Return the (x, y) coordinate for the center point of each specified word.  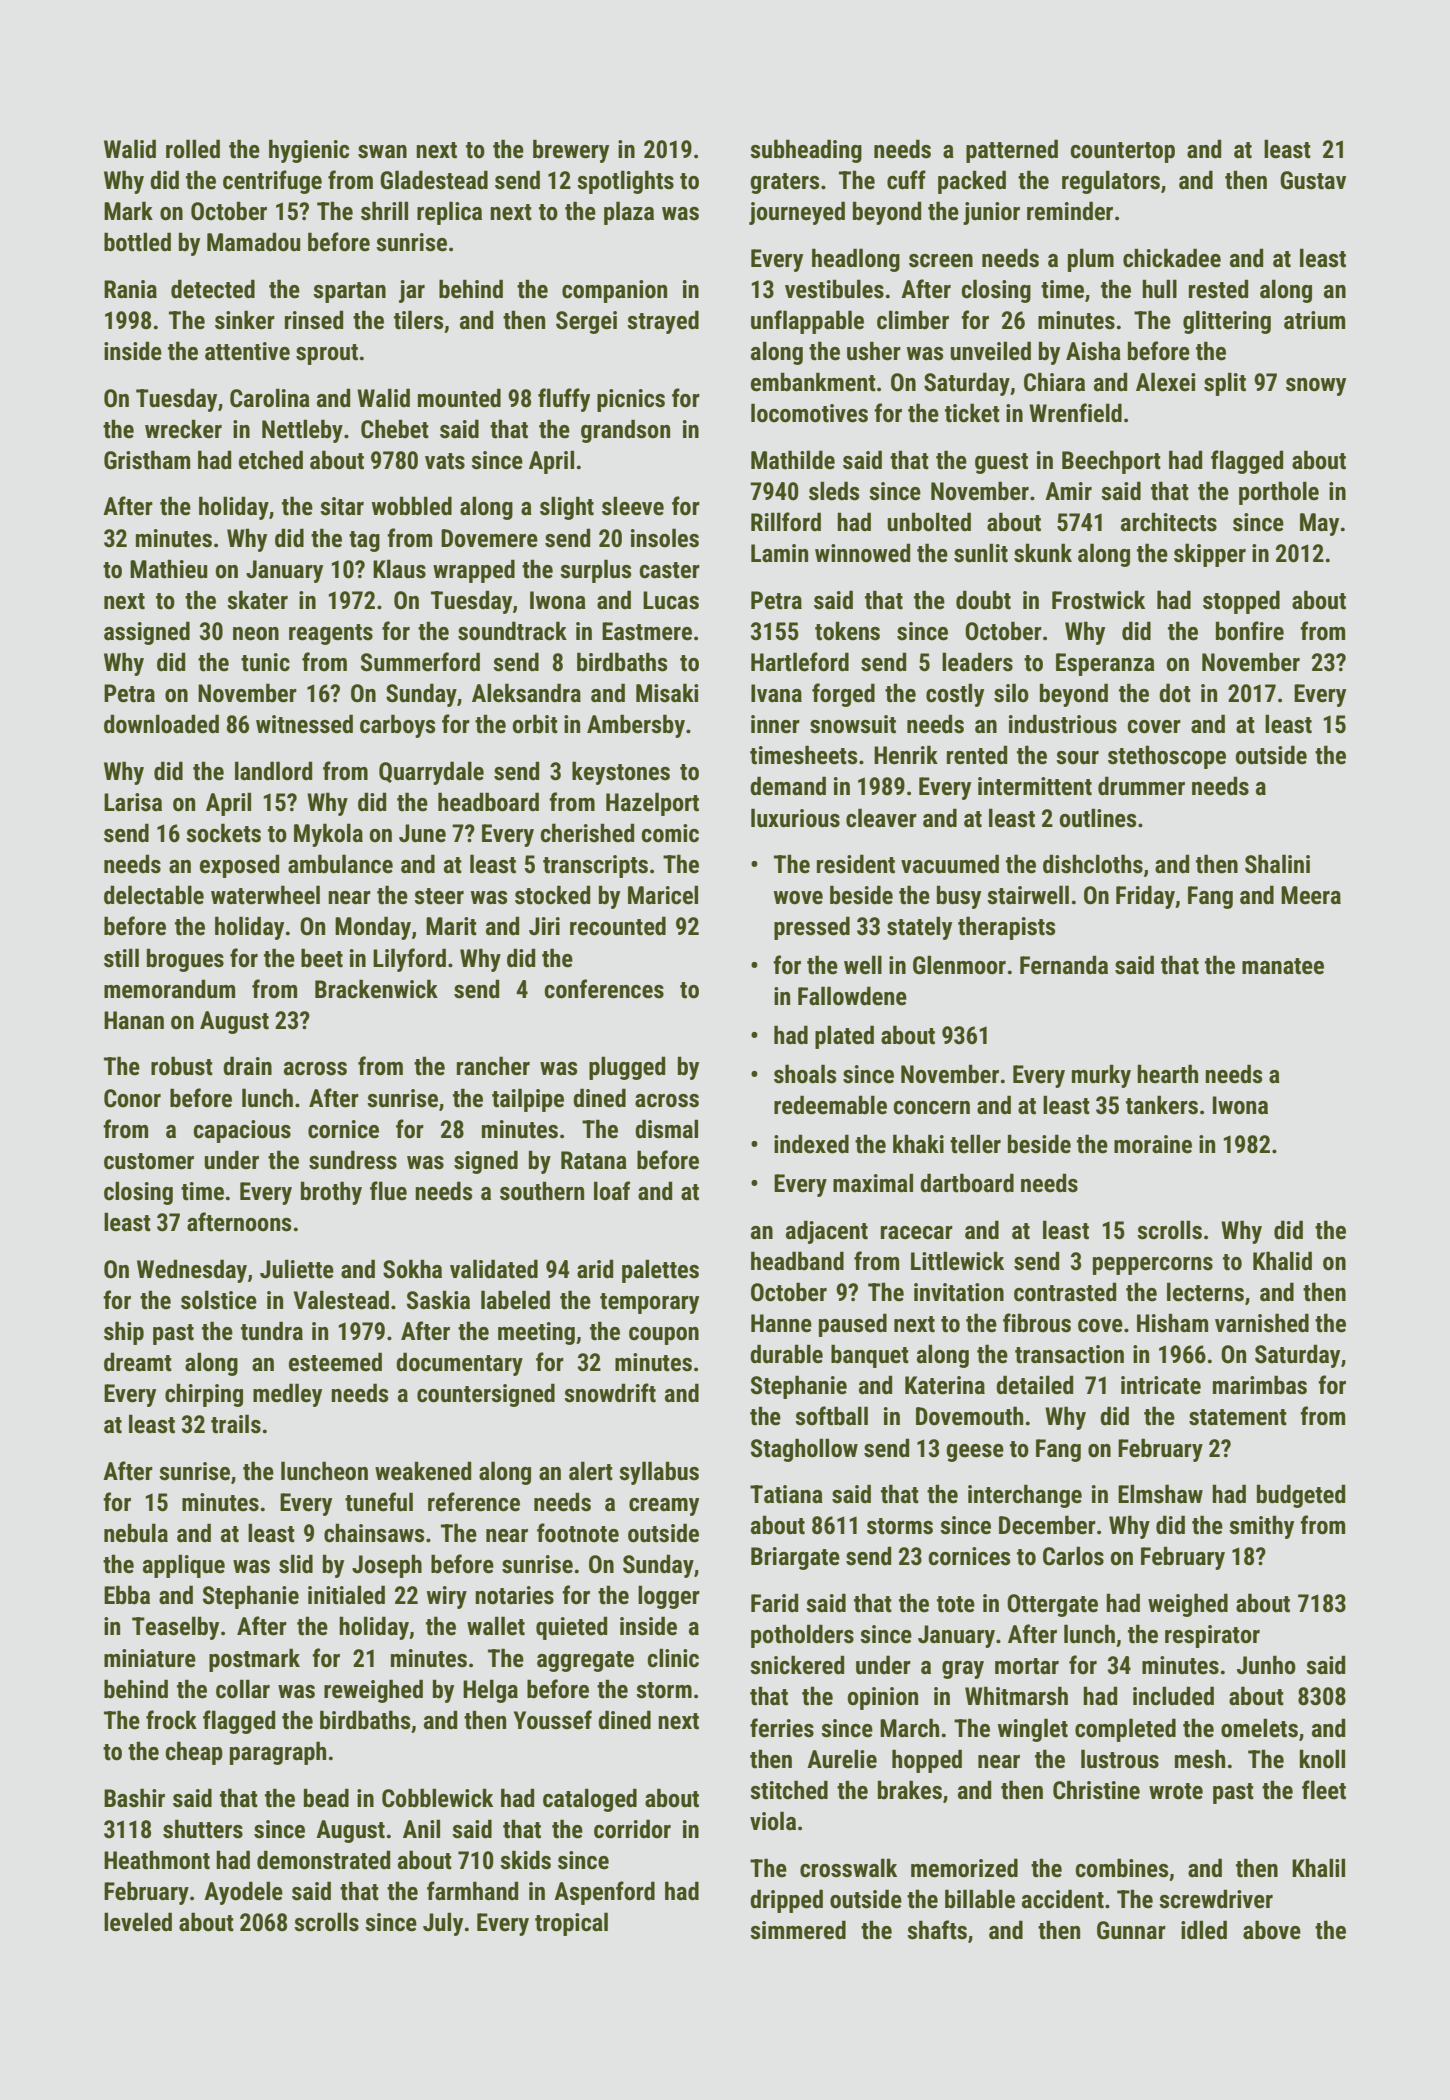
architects (1169, 522)
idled (1204, 1930)
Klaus (399, 569)
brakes (910, 1790)
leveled (138, 1922)
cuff (906, 180)
